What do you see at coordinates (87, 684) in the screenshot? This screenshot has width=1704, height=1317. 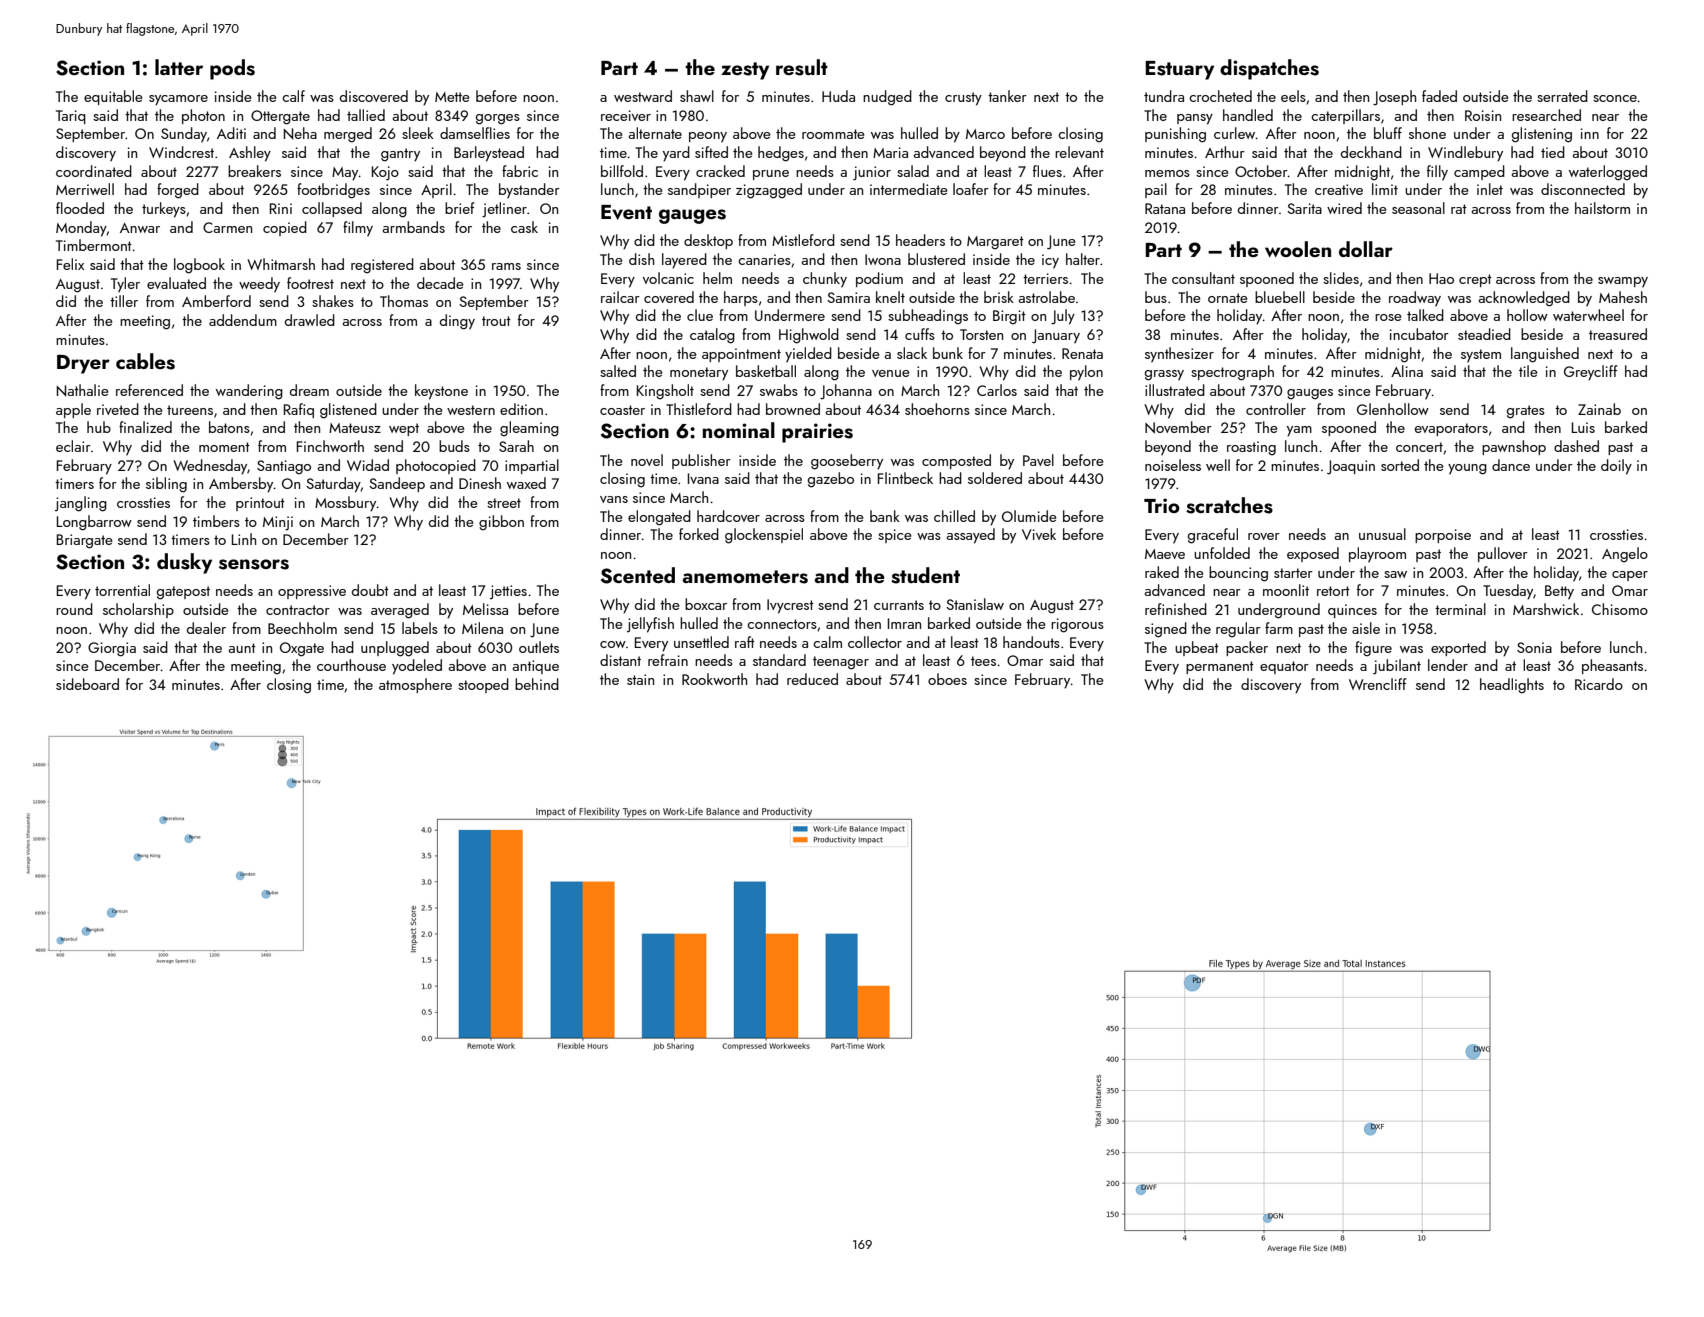 I see `sideboard` at bounding box center [87, 684].
